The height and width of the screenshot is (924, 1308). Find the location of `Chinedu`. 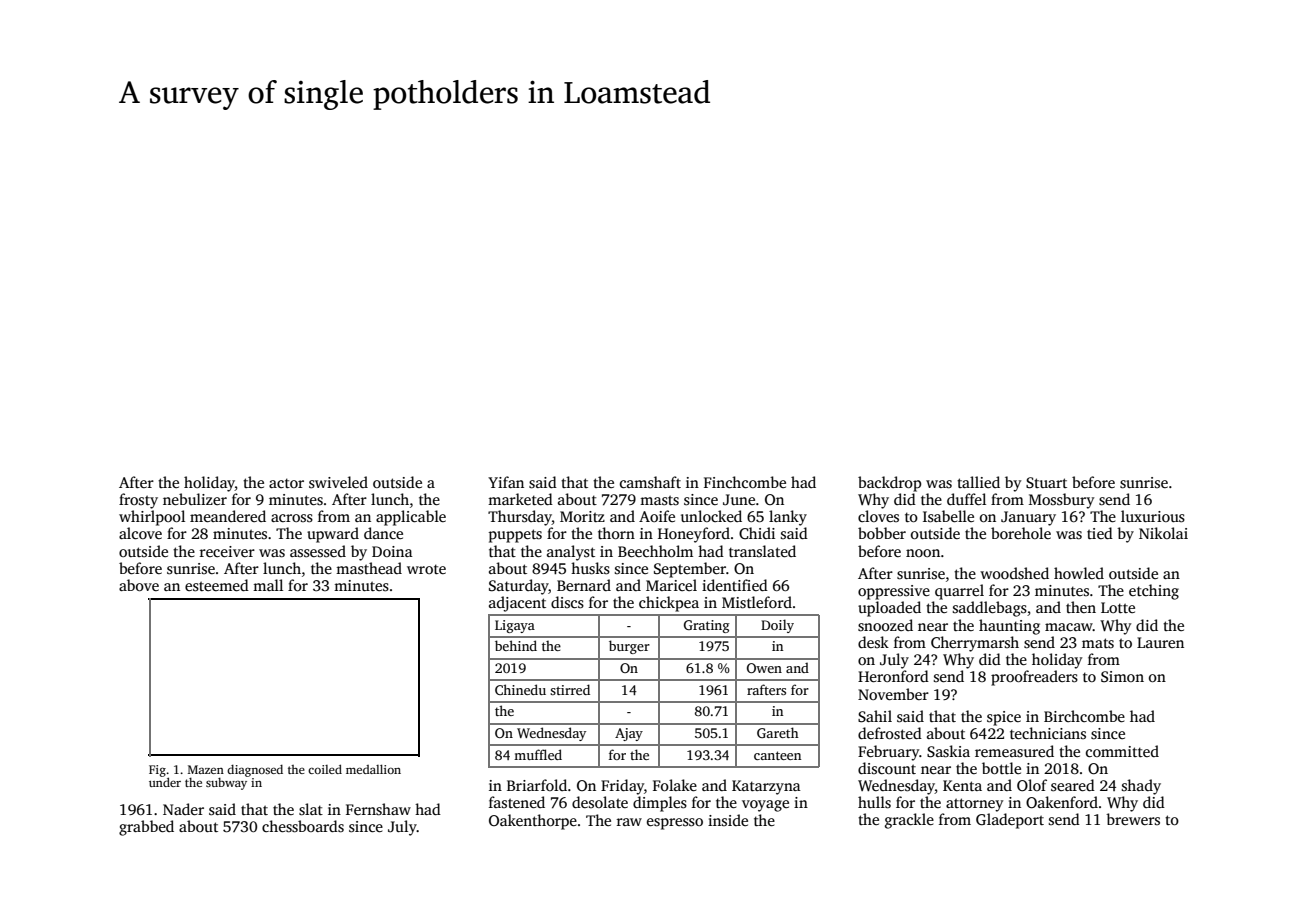

Chinedu is located at coordinates (520, 689).
